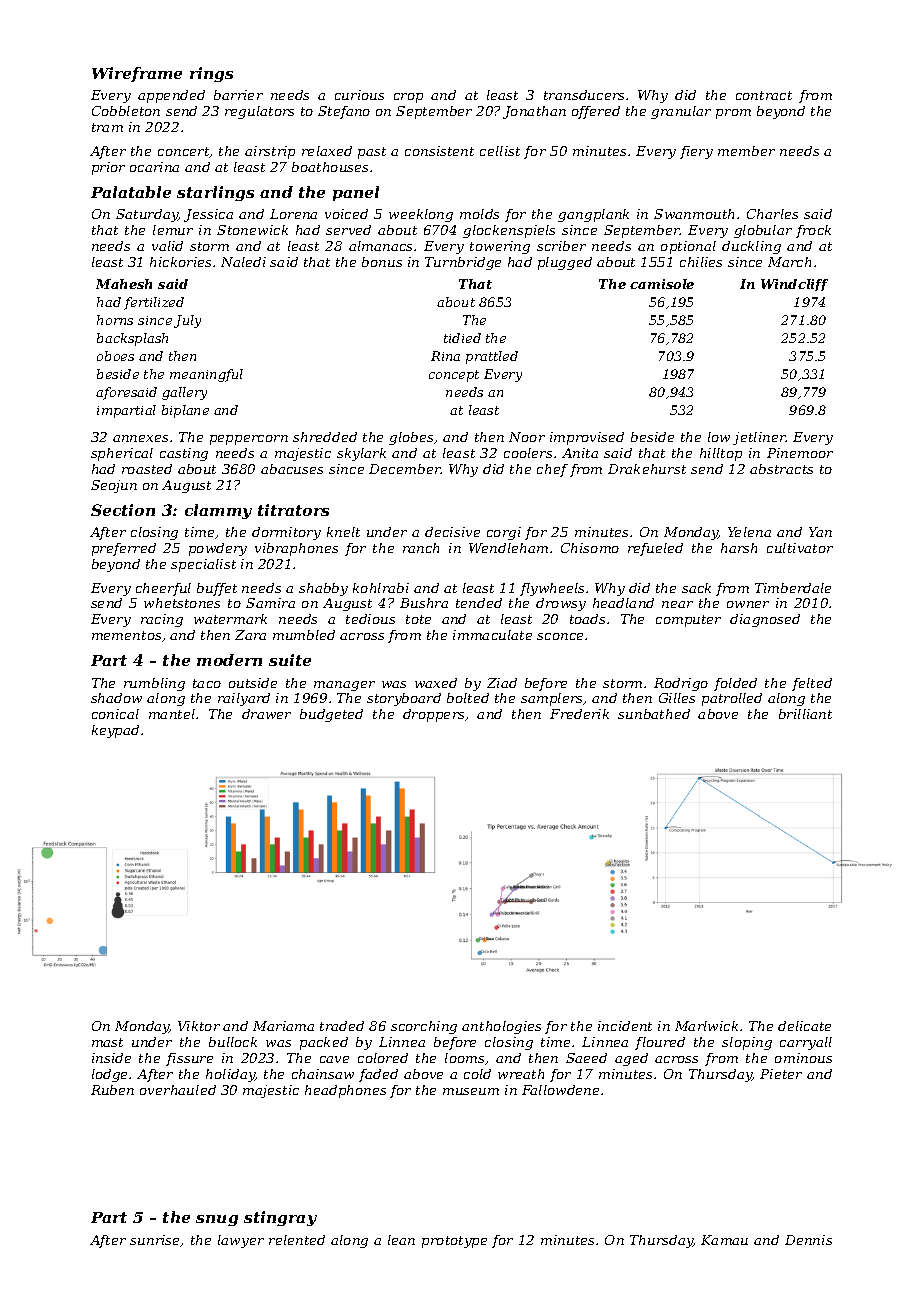 The width and height of the page is (924, 1308). What do you see at coordinates (812, 684) in the page?
I see `felted` at bounding box center [812, 684].
